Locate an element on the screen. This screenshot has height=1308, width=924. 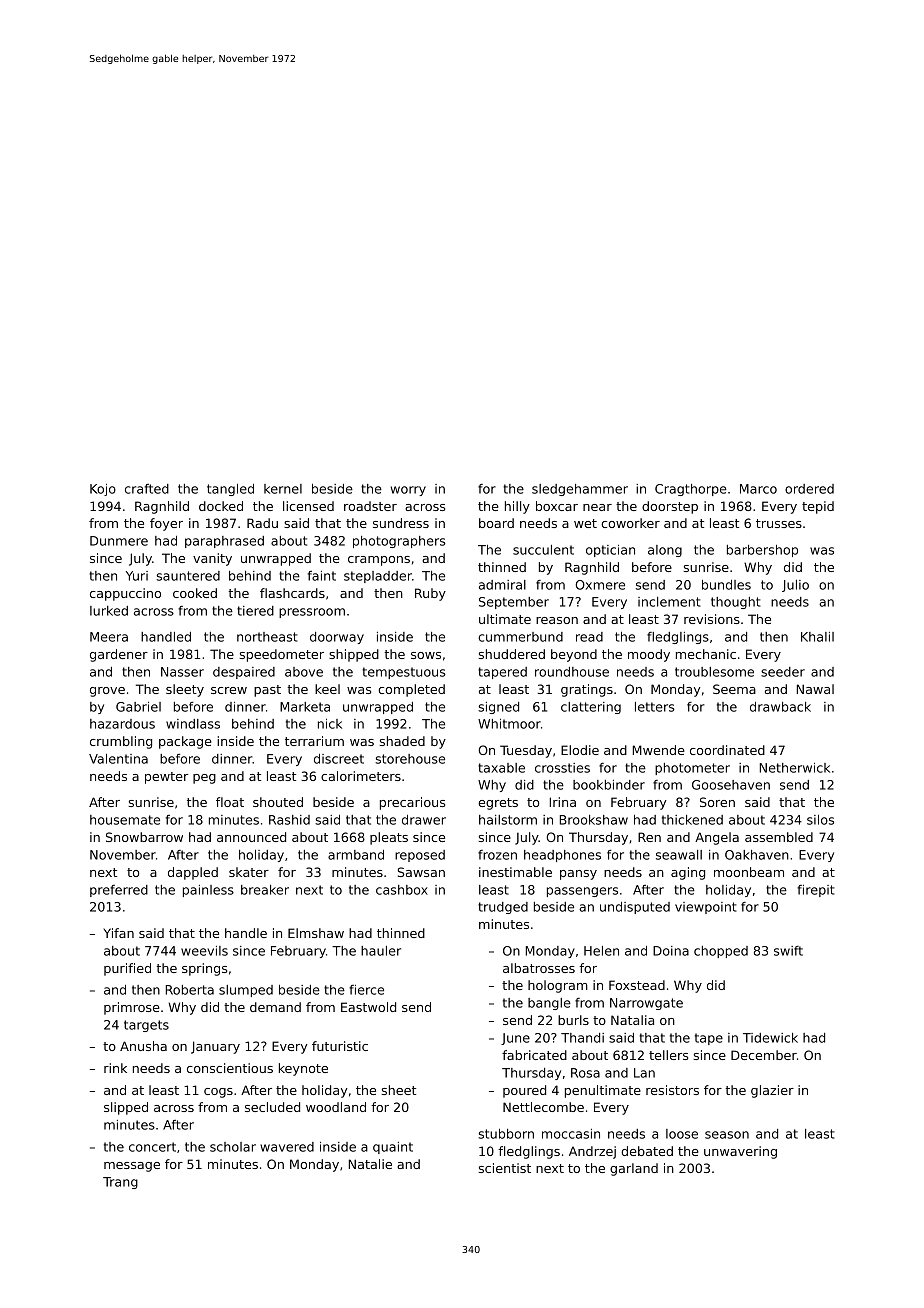
seeder is located at coordinates (783, 672).
